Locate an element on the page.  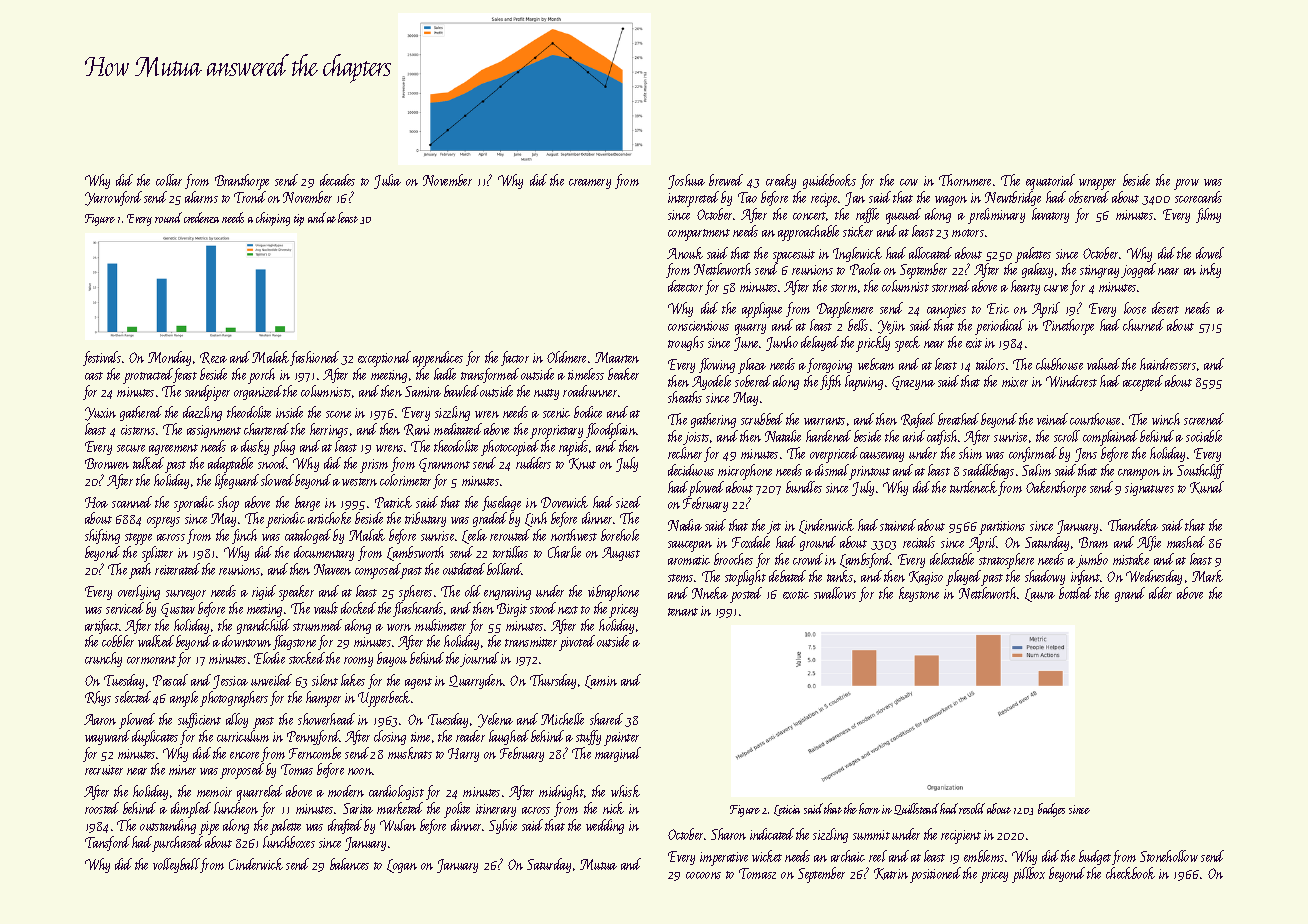
Grazyna is located at coordinates (913, 383).
